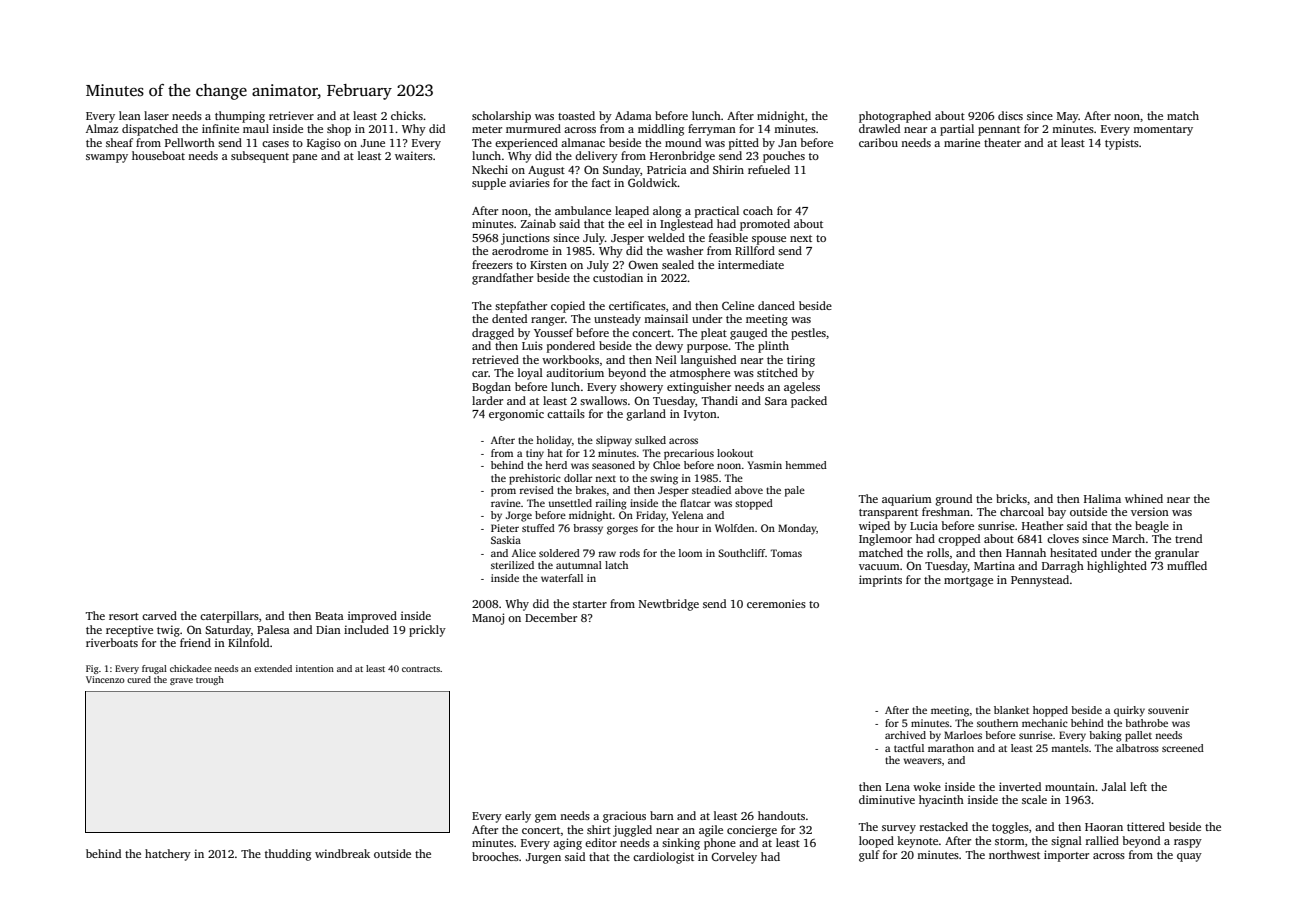 The height and width of the screenshot is (924, 1308). What do you see at coordinates (1102, 498) in the screenshot?
I see `Halima` at bounding box center [1102, 498].
